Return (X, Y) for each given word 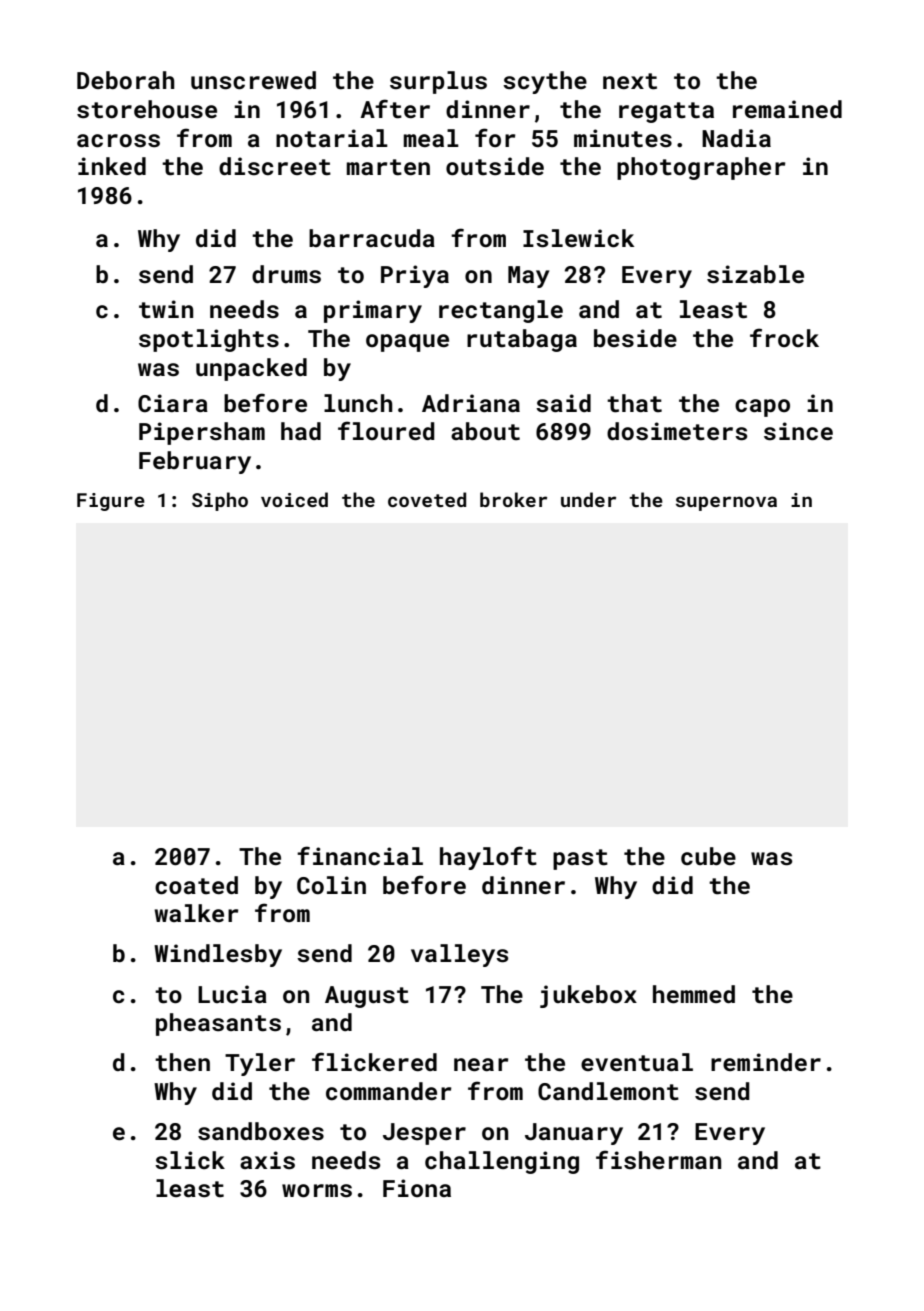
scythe (545, 82)
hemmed (694, 994)
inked (112, 166)
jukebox (588, 996)
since (798, 431)
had (301, 431)
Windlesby (218, 955)
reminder (766, 1062)
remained (787, 109)
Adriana (471, 403)
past (580, 859)
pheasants (218, 1024)
